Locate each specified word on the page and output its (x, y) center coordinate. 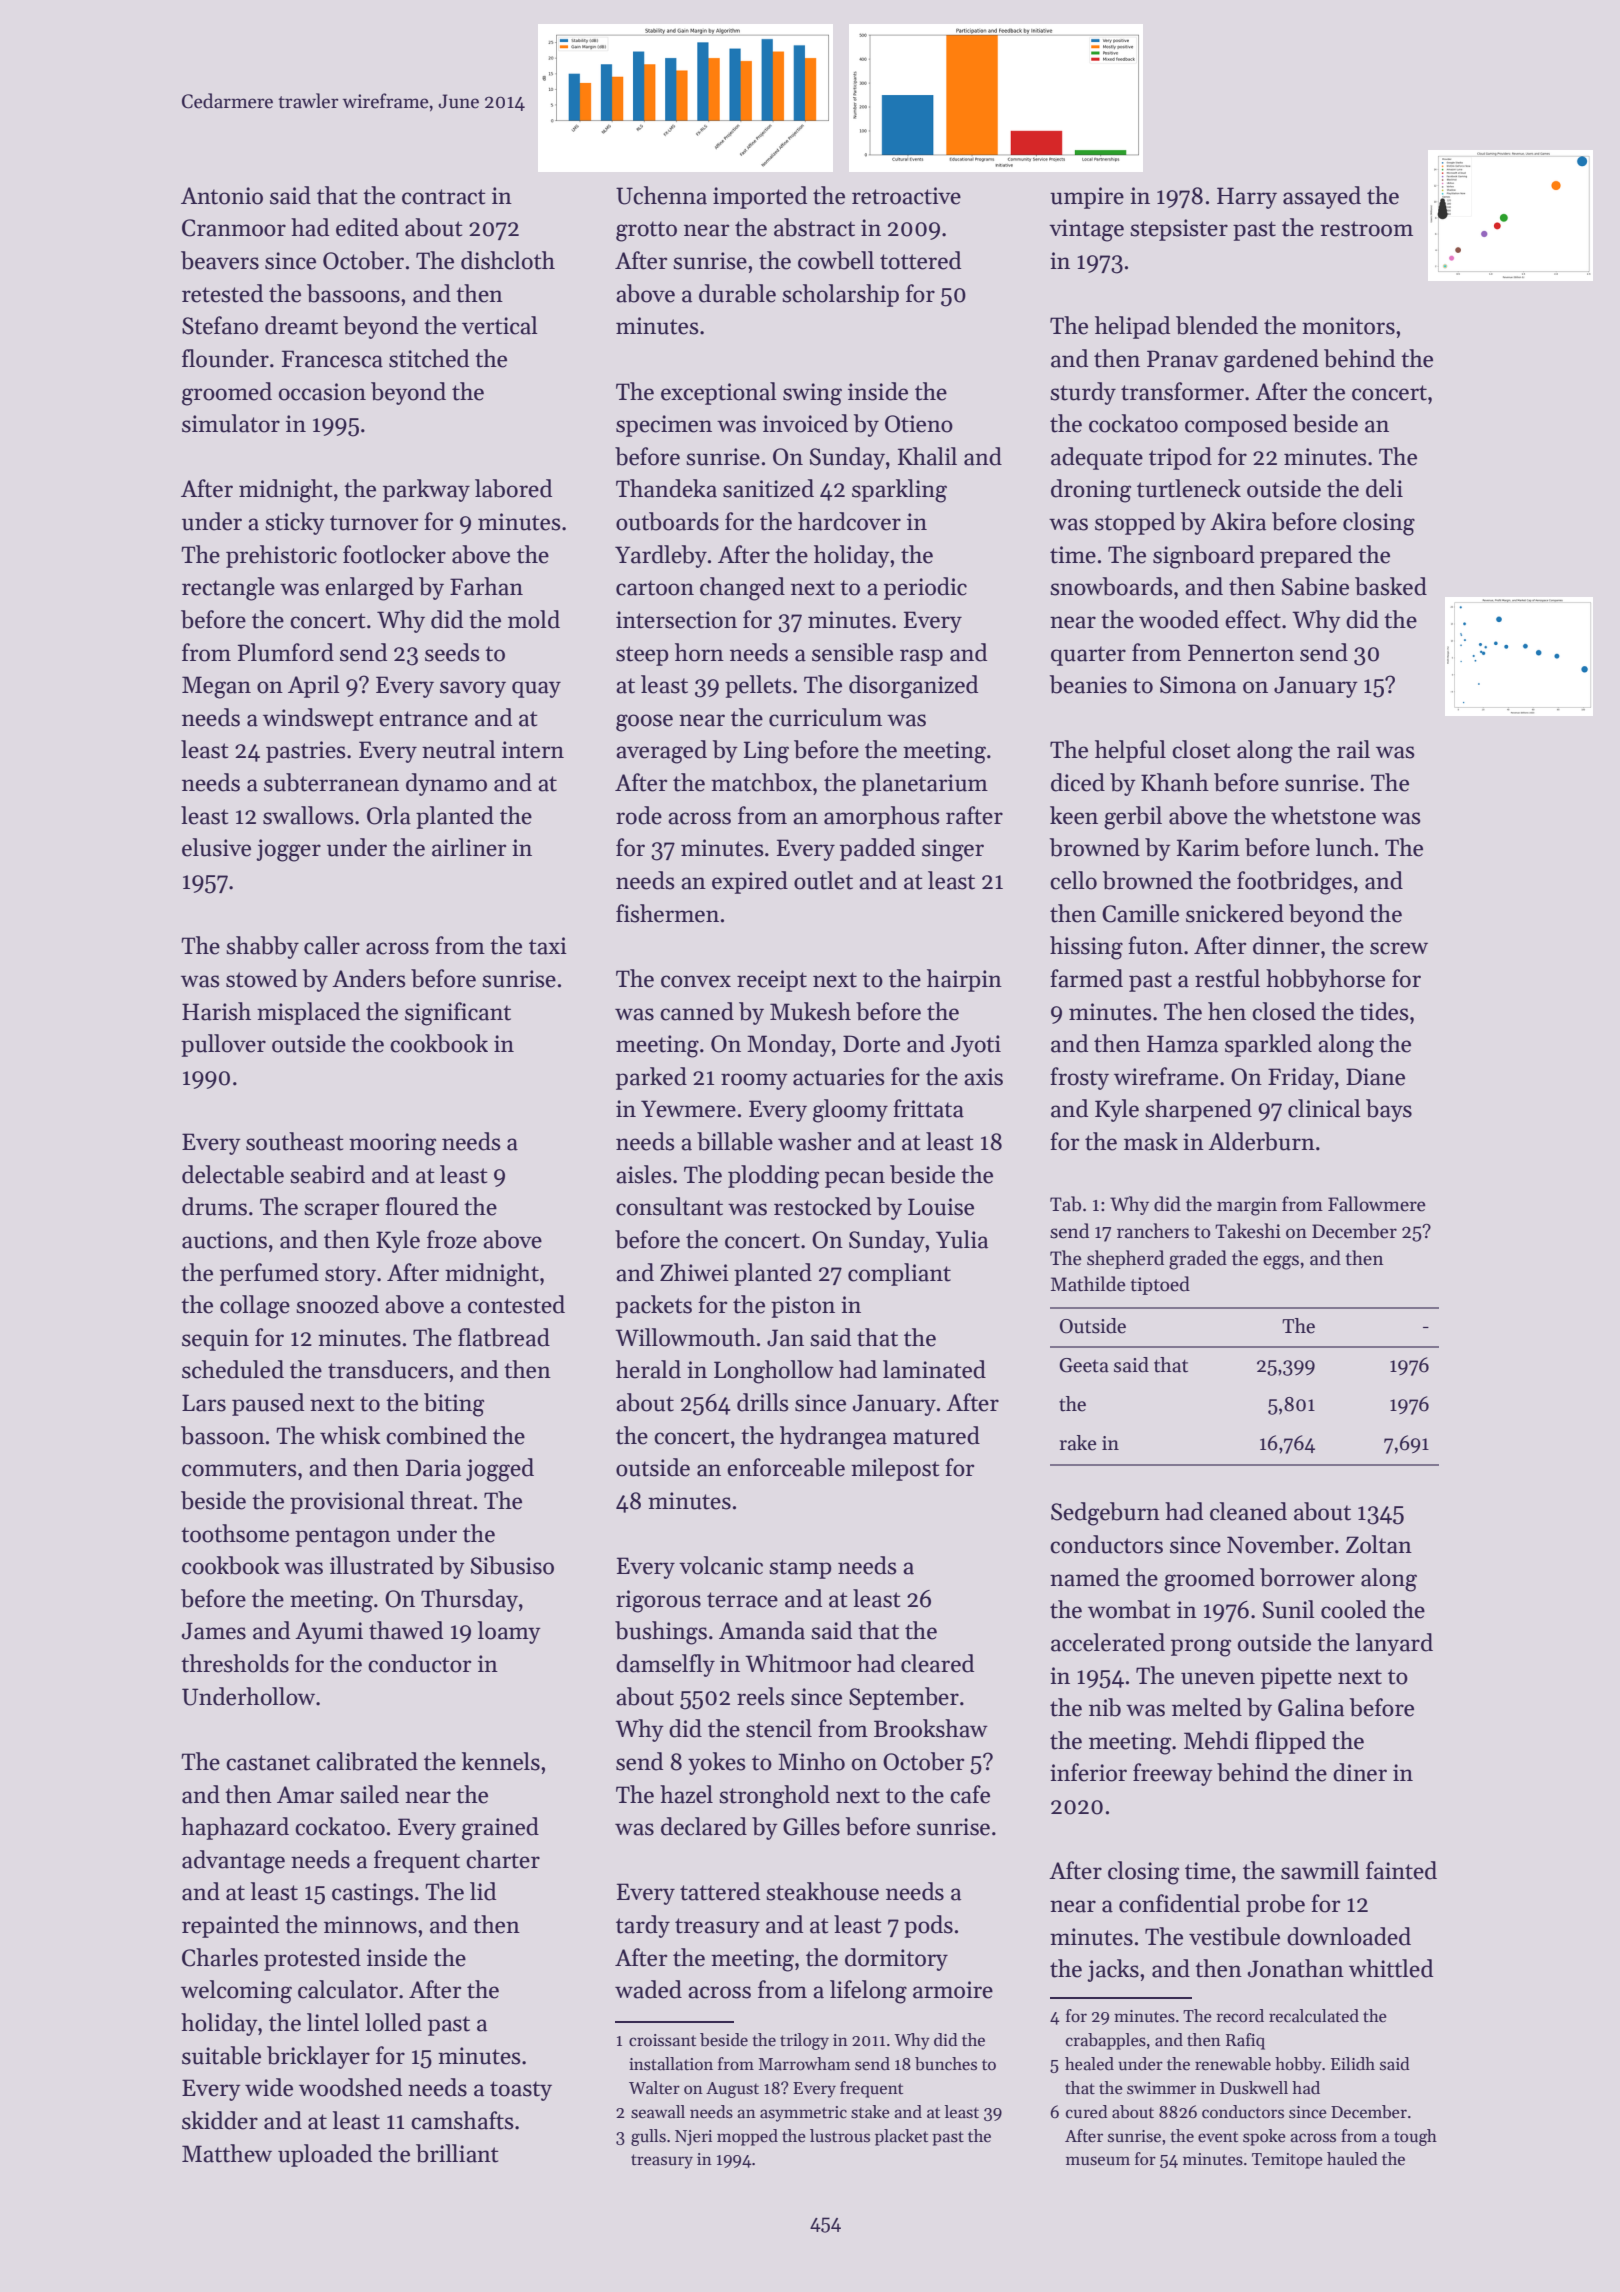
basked (1391, 586)
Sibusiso (512, 1565)
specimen (664, 426)
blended (1217, 325)
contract (444, 197)
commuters (239, 1469)
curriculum (825, 717)
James (214, 1631)
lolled (393, 2022)
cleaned (1248, 1511)
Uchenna (661, 195)
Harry (1247, 198)
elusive (216, 847)
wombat (1129, 1609)
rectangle (228, 589)
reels (760, 1696)
